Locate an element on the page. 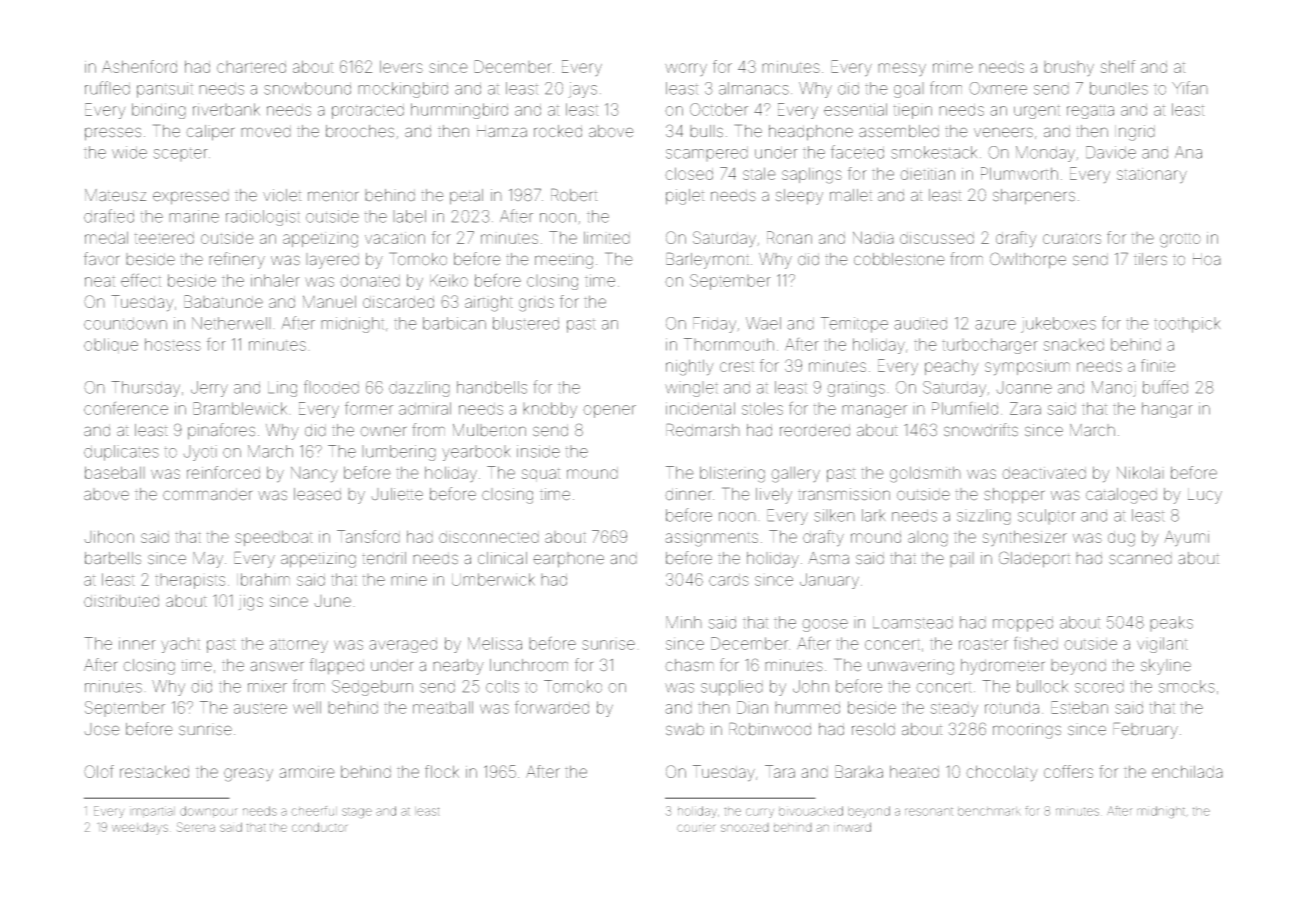 This page has width=1308, height=924. weekdays is located at coordinates (140, 828).
